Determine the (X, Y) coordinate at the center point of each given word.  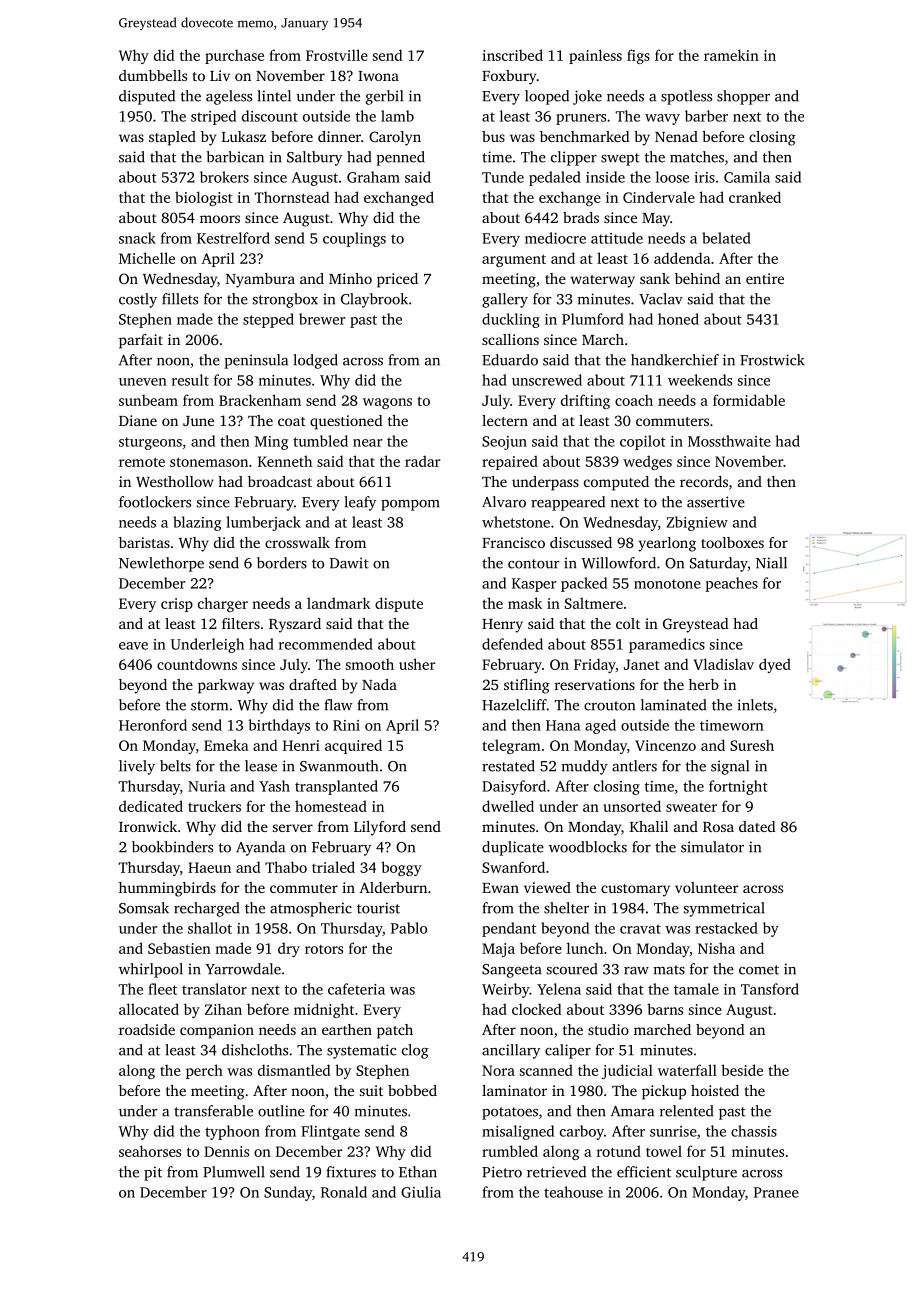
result (190, 380)
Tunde (503, 177)
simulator (712, 847)
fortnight (738, 787)
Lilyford (380, 828)
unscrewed (547, 380)
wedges (647, 462)
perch (204, 1071)
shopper (743, 97)
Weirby (506, 990)
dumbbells (153, 75)
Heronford (153, 725)
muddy (585, 767)
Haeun (209, 867)
